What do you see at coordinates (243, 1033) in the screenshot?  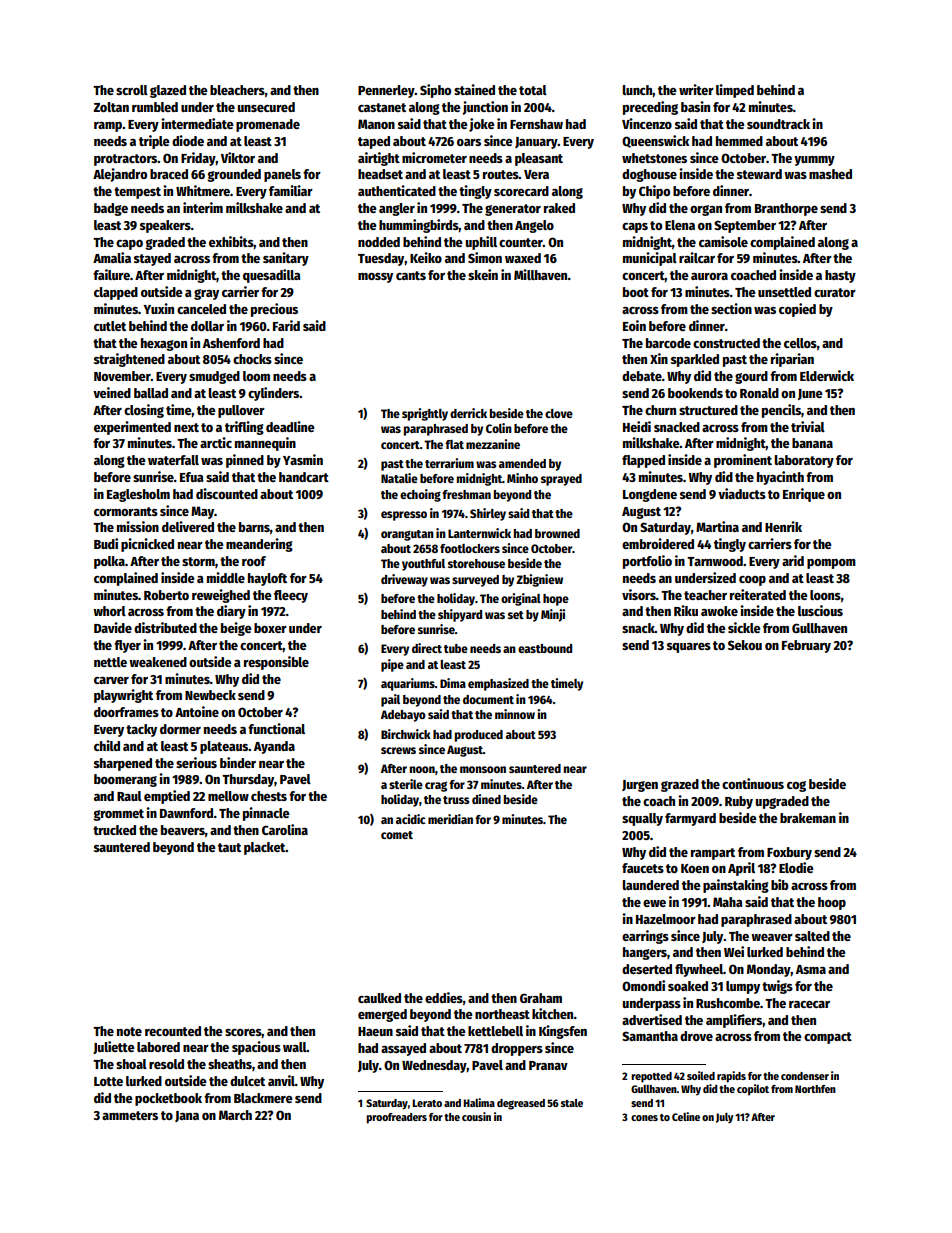 I see `scores` at bounding box center [243, 1033].
